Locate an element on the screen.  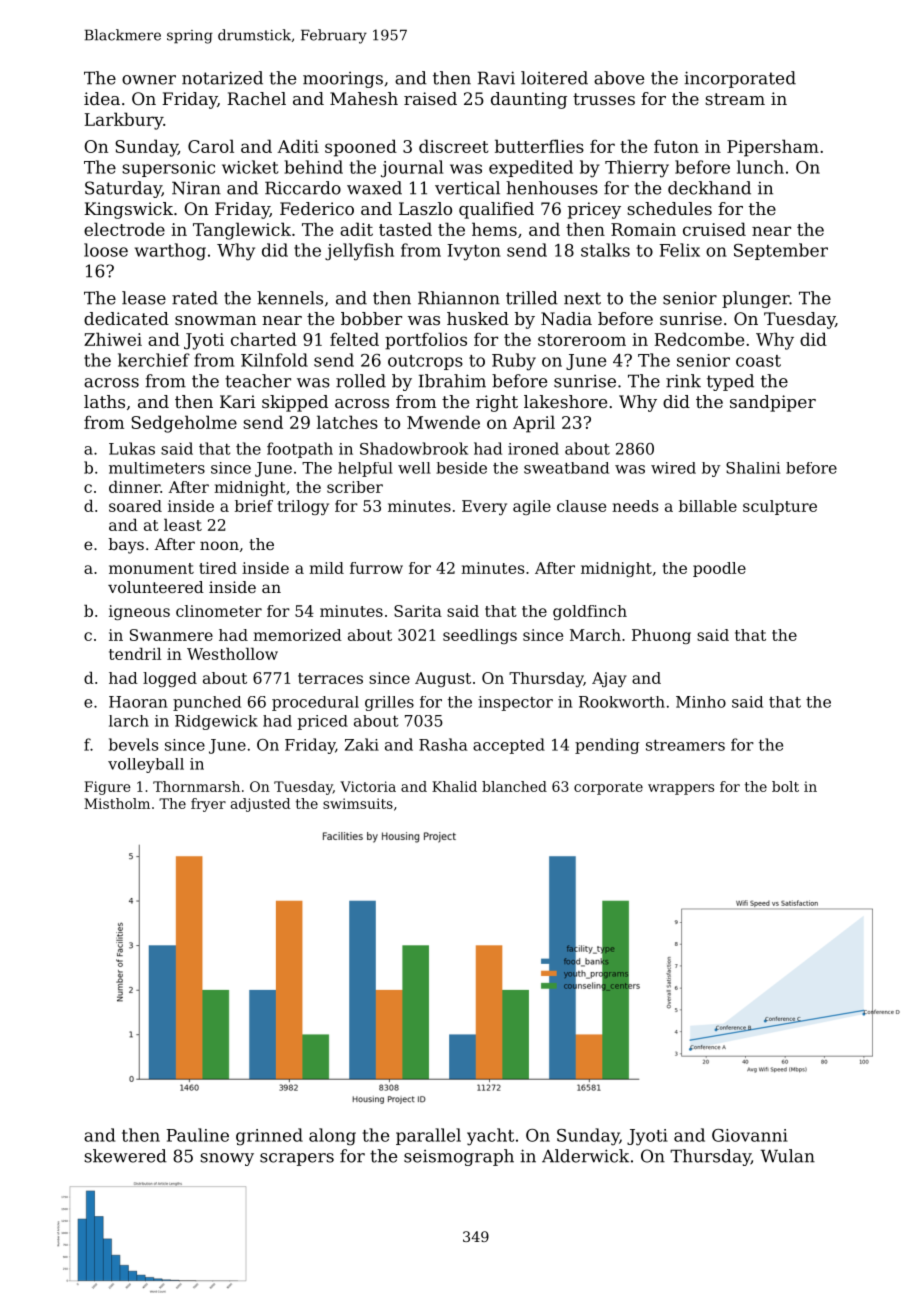
Larkbury is located at coordinates (124, 121).
